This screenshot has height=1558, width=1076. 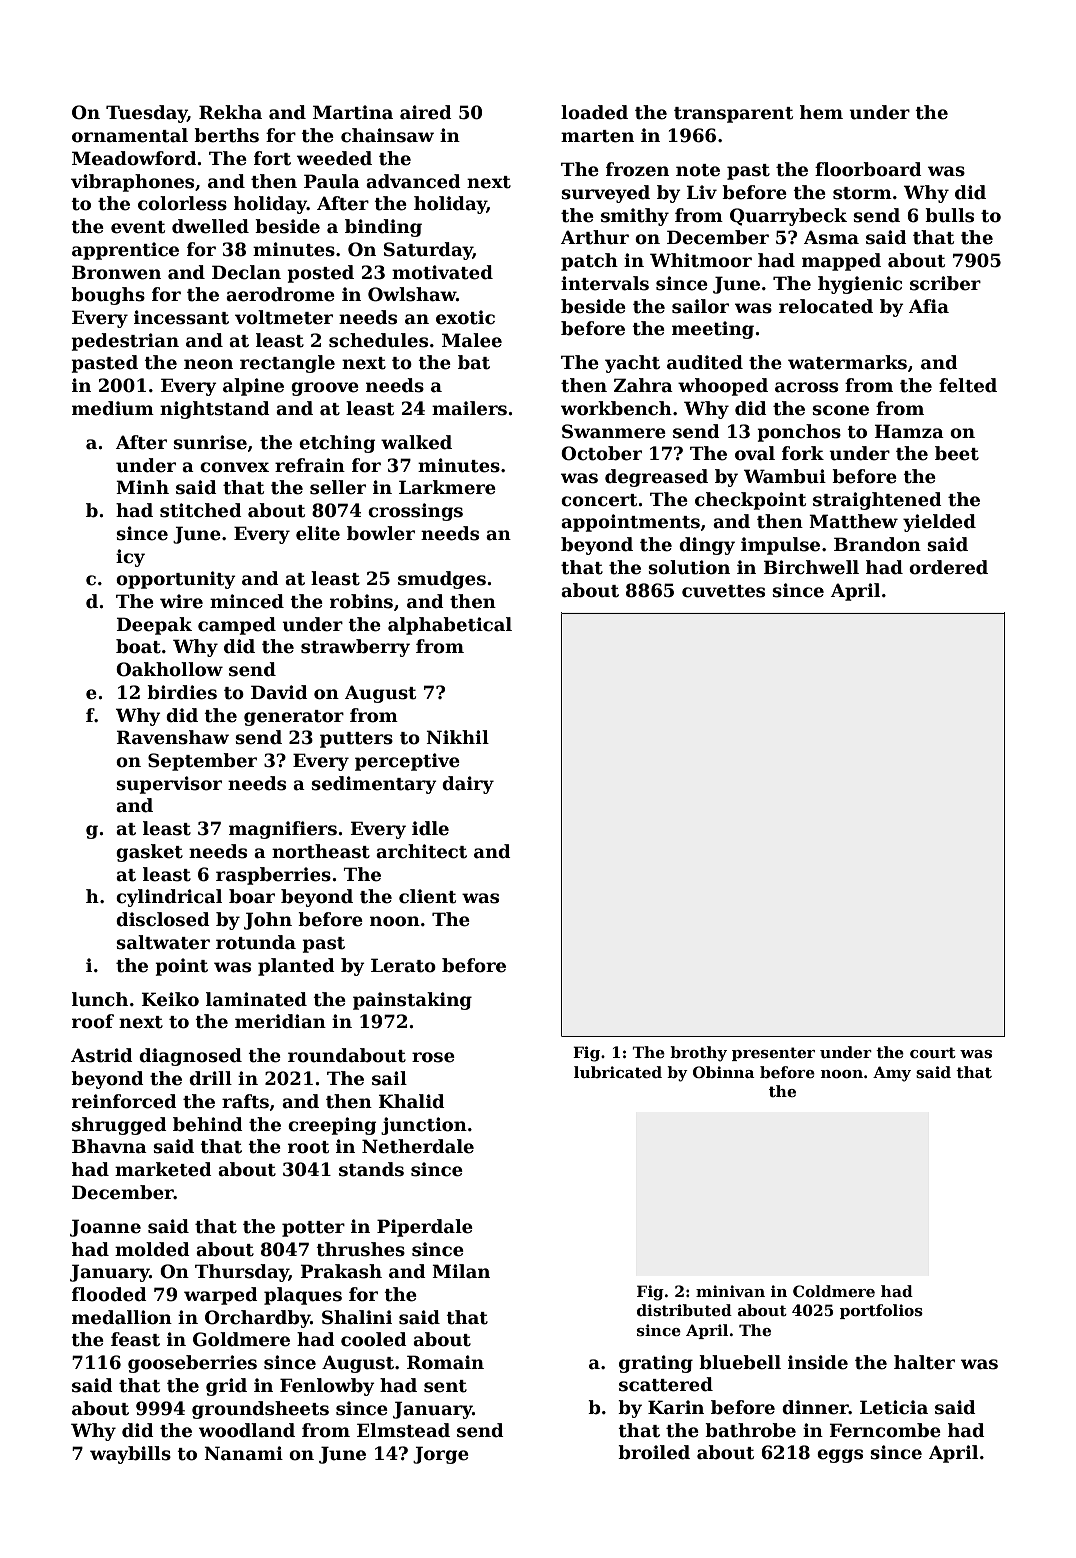 I want to click on exotic, so click(x=465, y=317).
